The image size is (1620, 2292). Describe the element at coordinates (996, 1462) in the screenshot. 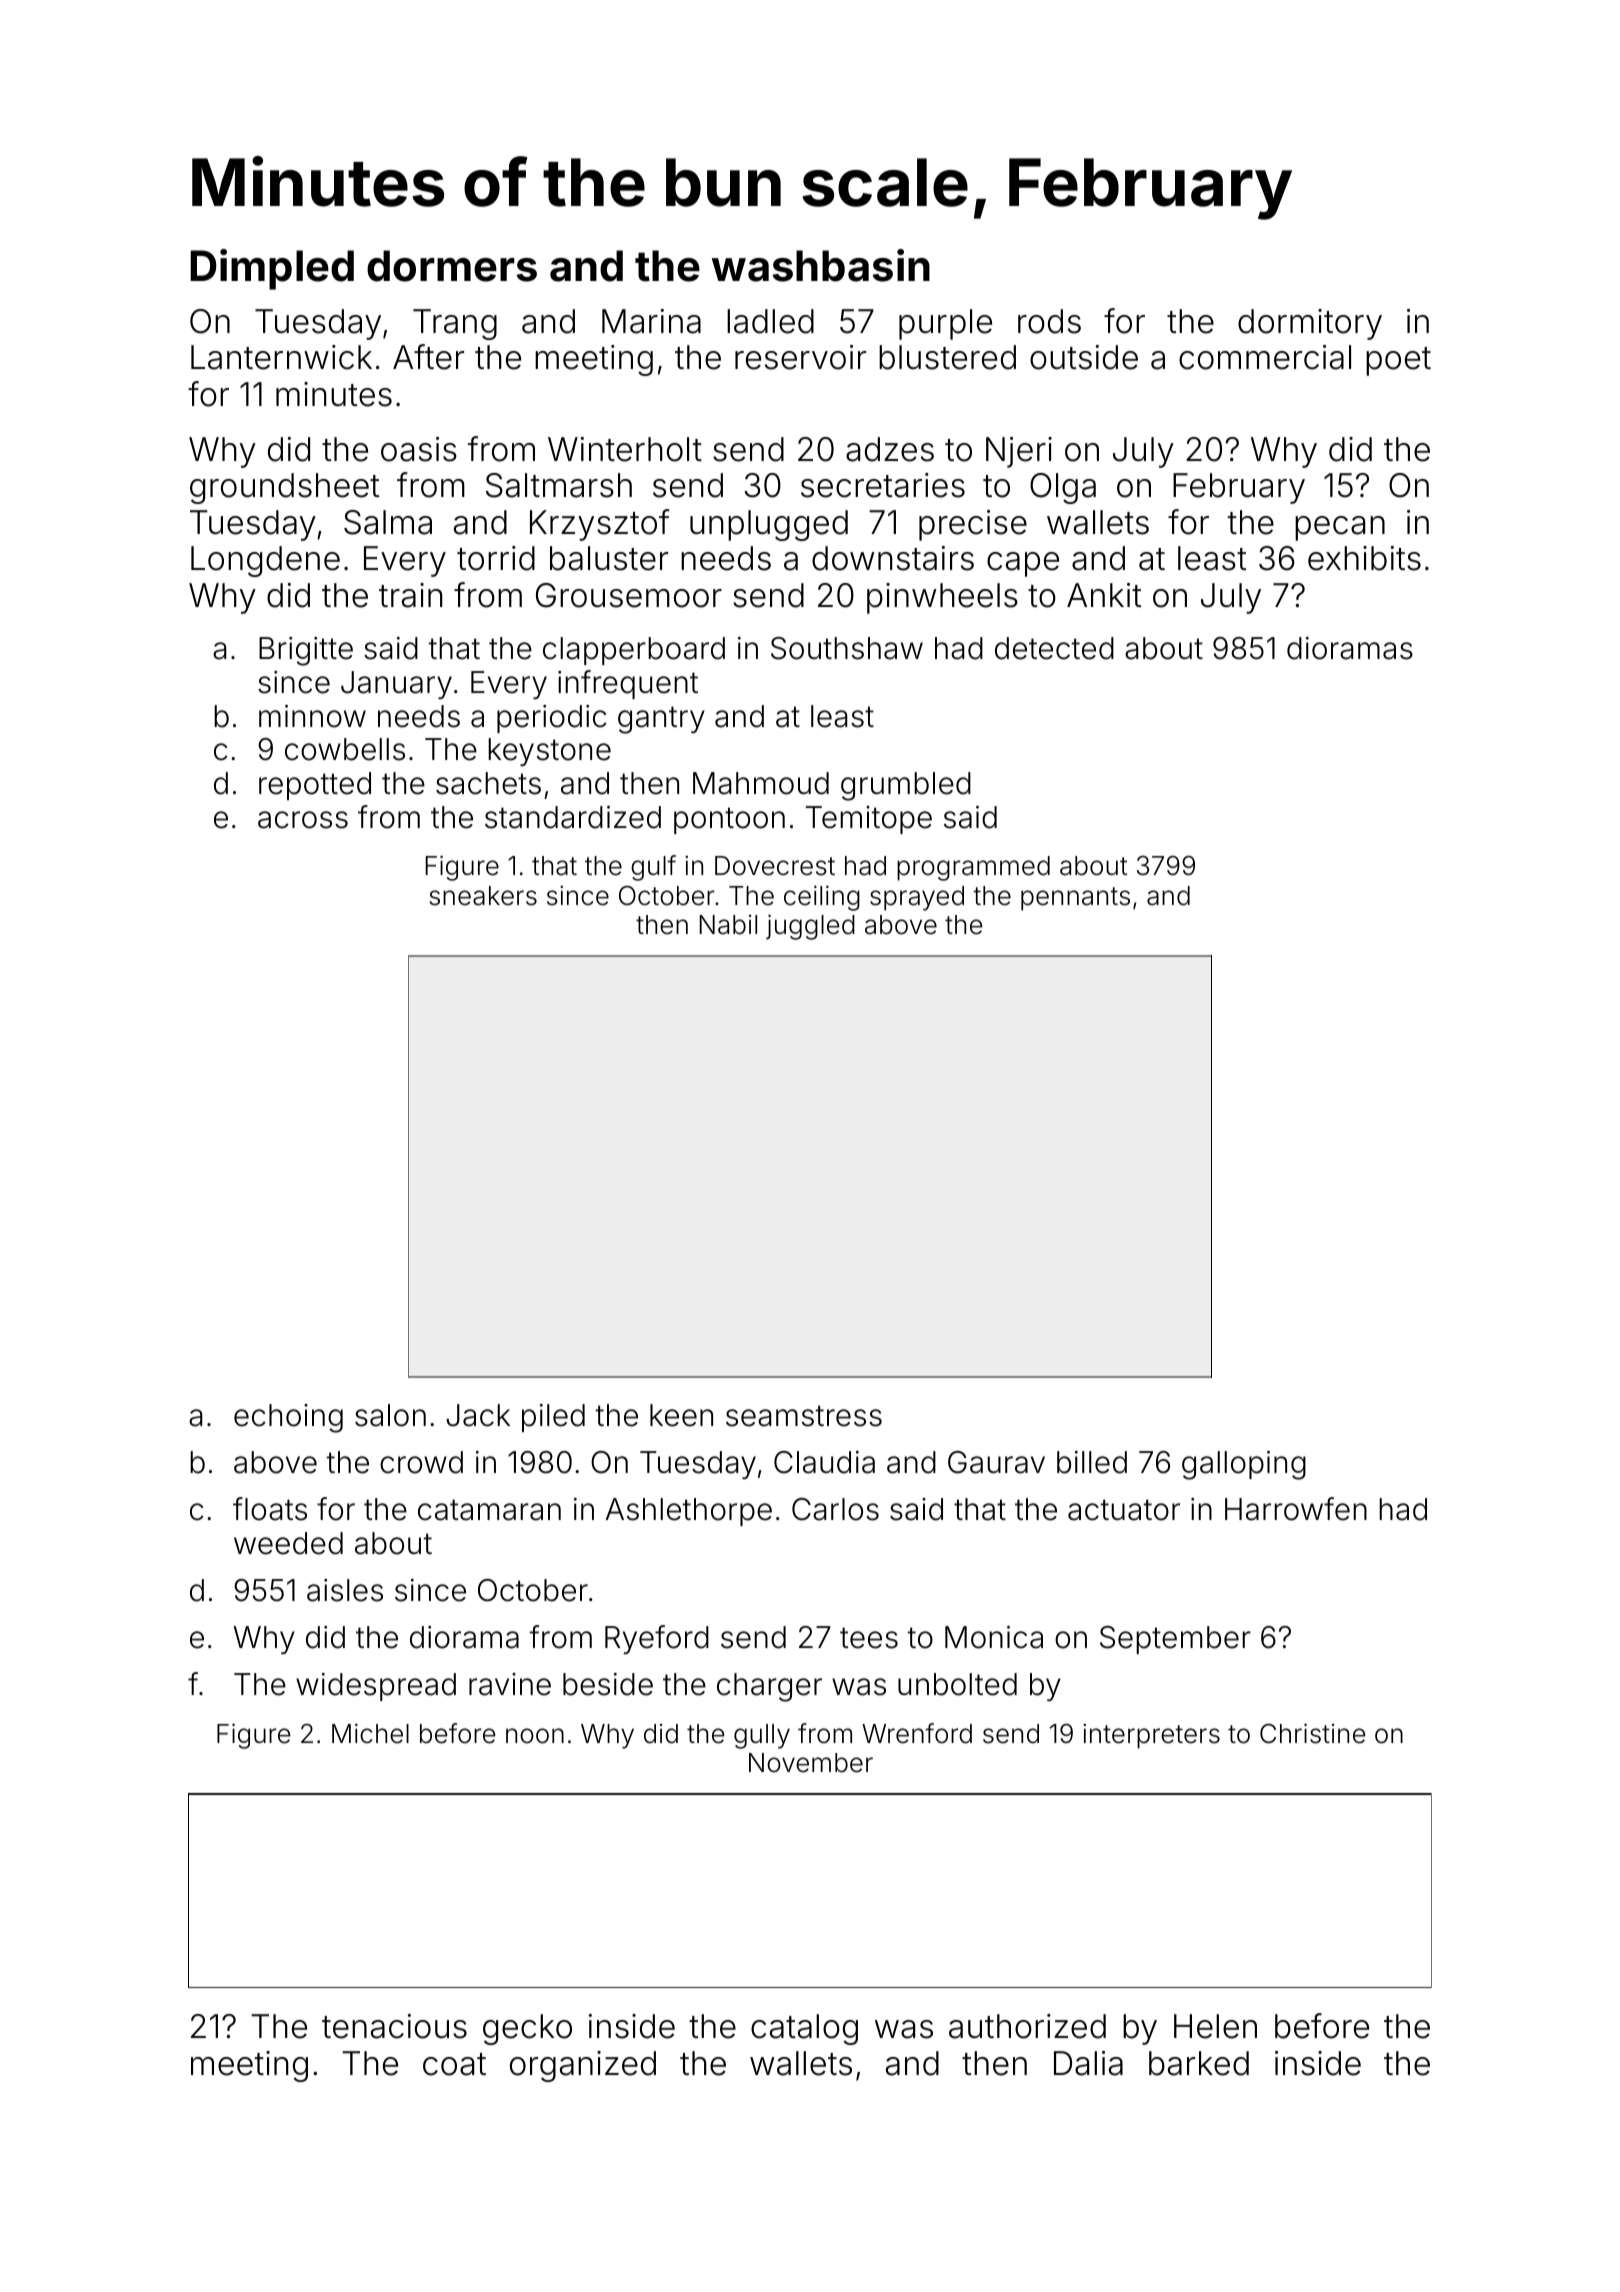

I see `Gaurav` at that location.
